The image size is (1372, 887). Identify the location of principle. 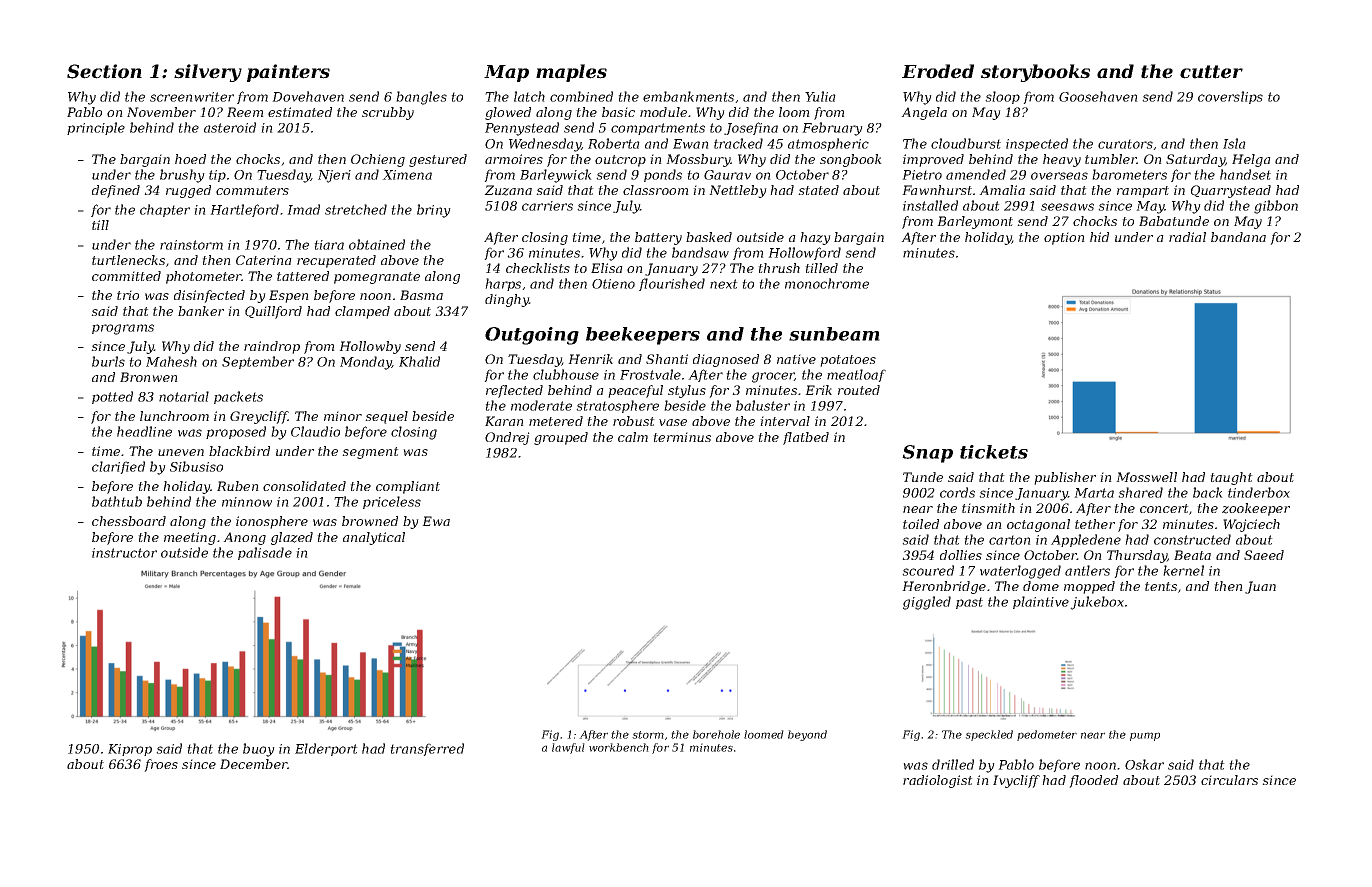
(96, 128).
